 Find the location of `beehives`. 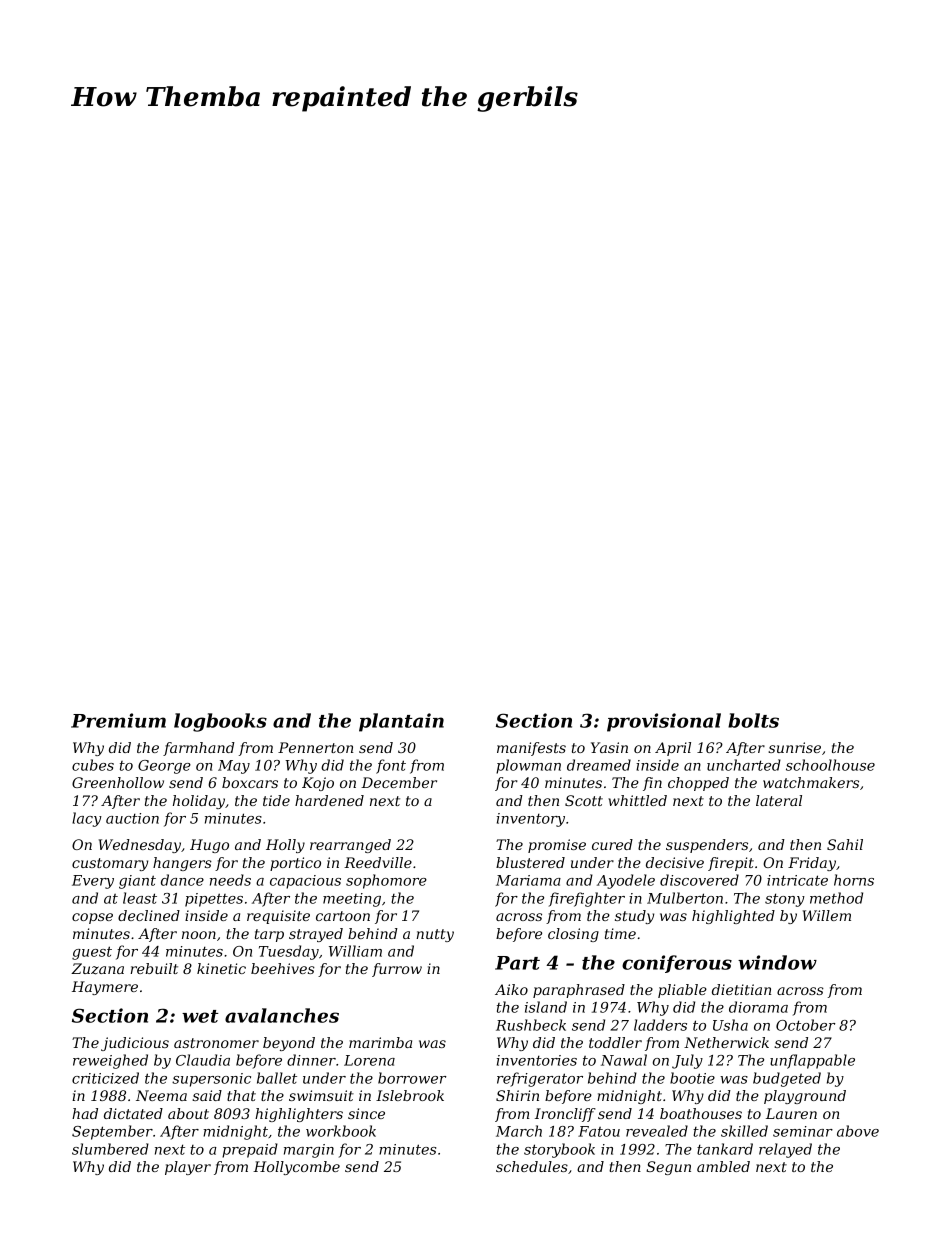

beehives is located at coordinates (283, 968).
